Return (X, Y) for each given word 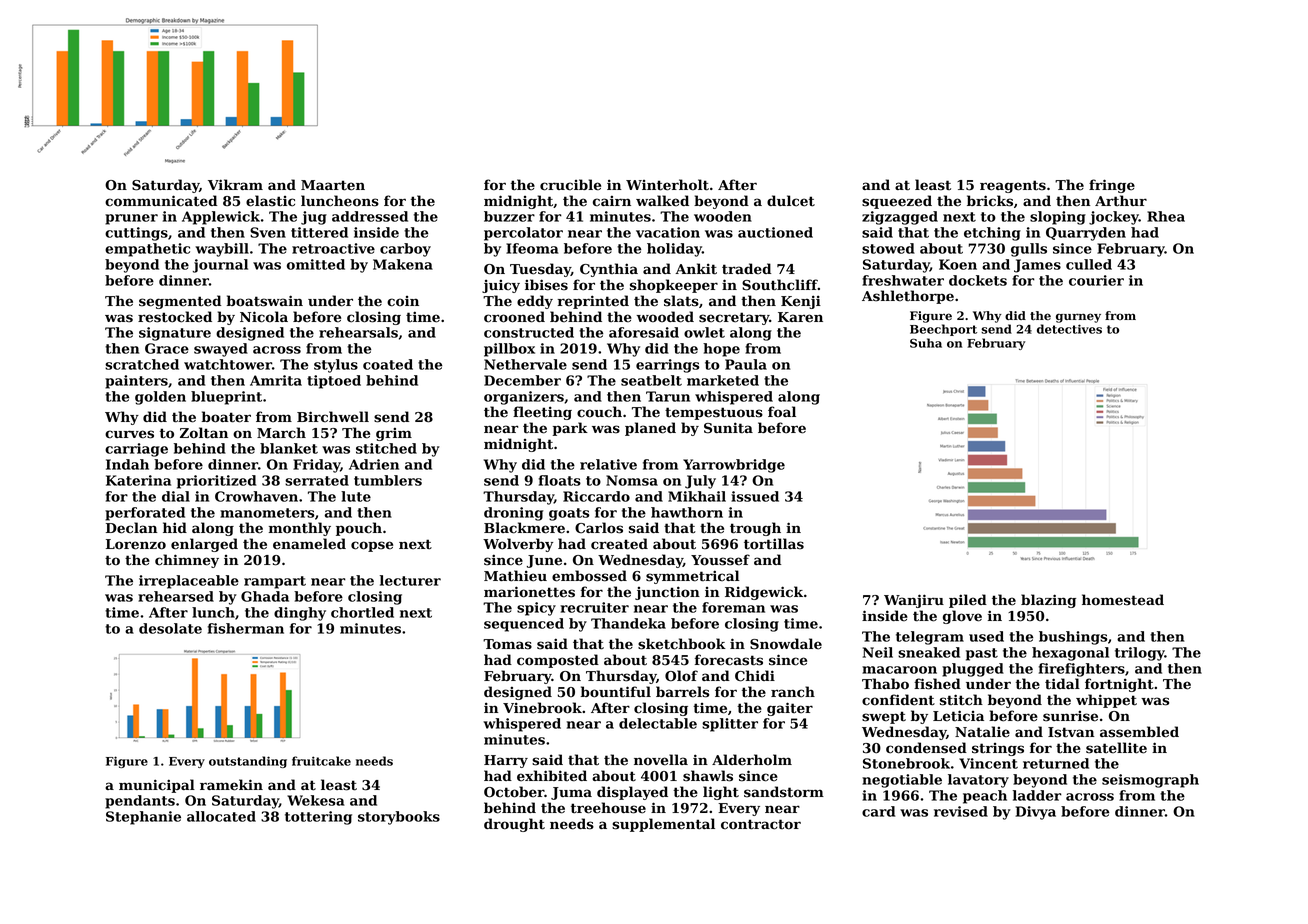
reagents (1013, 186)
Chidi (755, 676)
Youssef (720, 560)
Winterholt (667, 185)
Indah (127, 464)
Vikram (235, 184)
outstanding (248, 762)
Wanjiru (914, 601)
